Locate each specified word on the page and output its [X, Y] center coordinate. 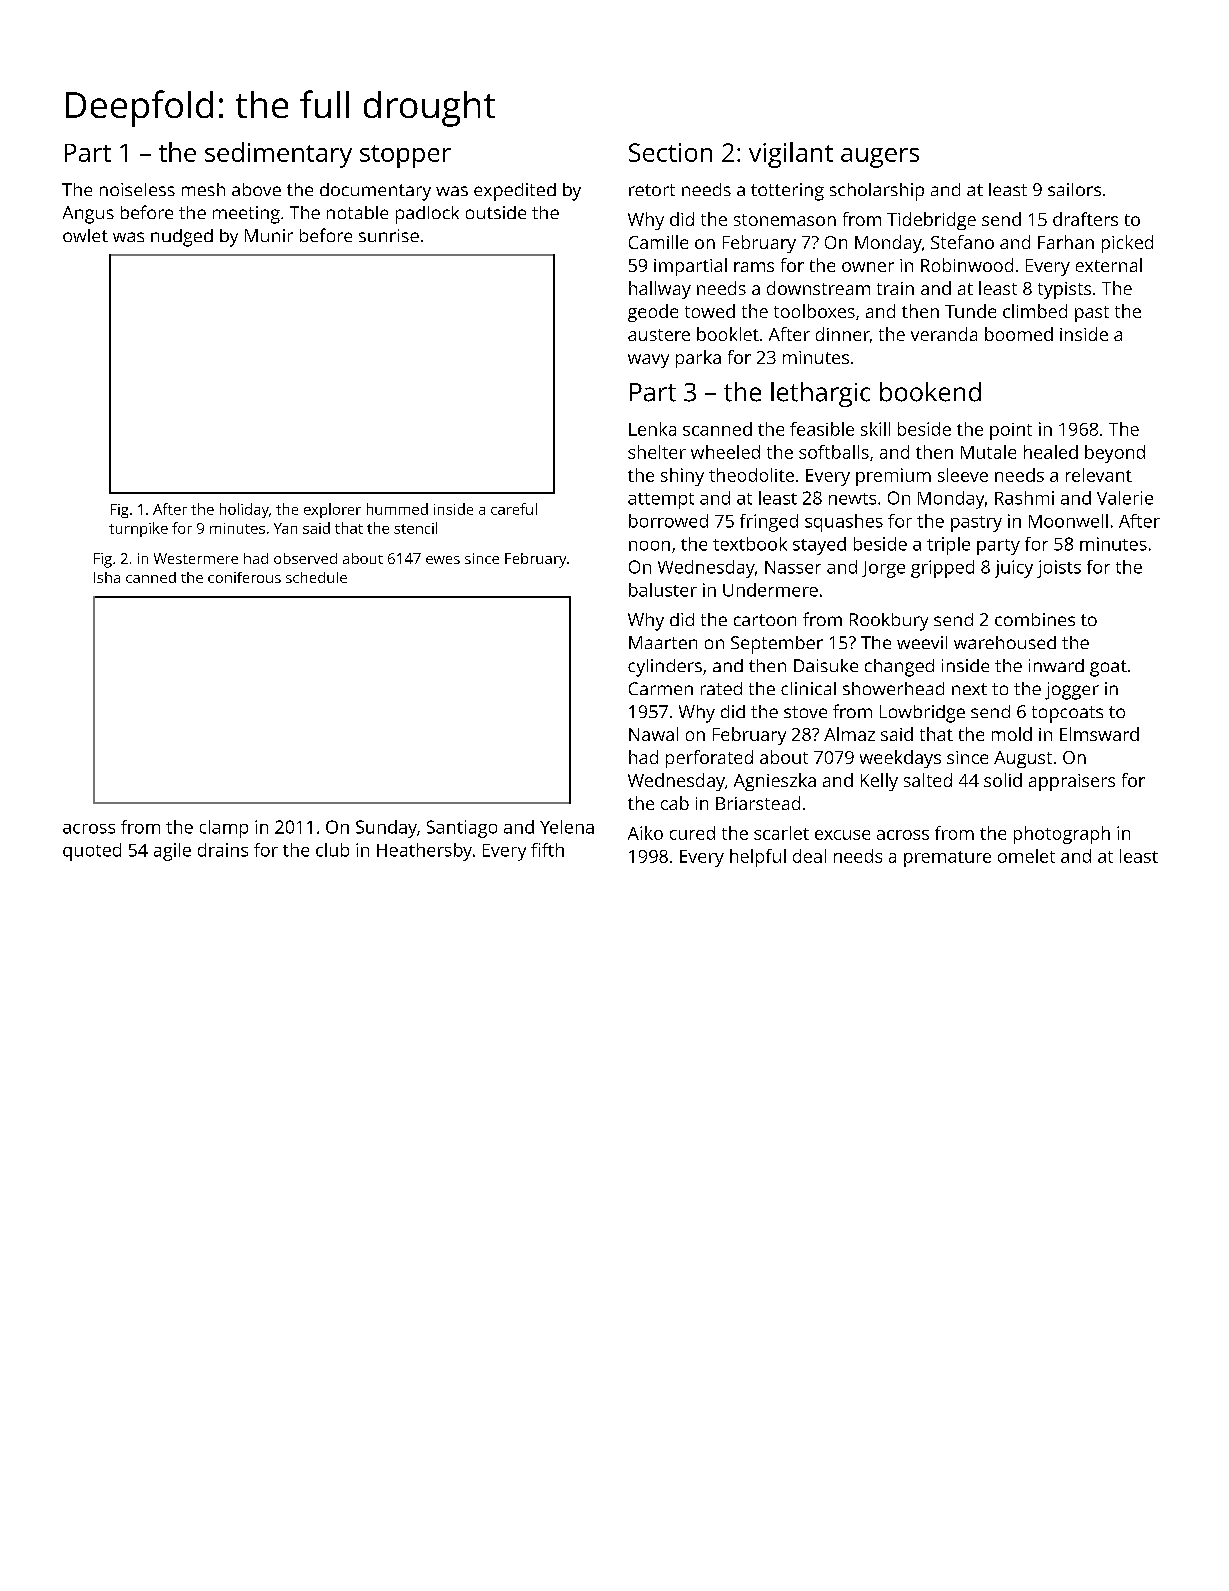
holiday [244, 510]
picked [1127, 244]
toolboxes [814, 311]
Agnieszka [775, 782]
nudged [182, 238]
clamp [224, 829]
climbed [1035, 311]
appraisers [1072, 782]
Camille [658, 242]
